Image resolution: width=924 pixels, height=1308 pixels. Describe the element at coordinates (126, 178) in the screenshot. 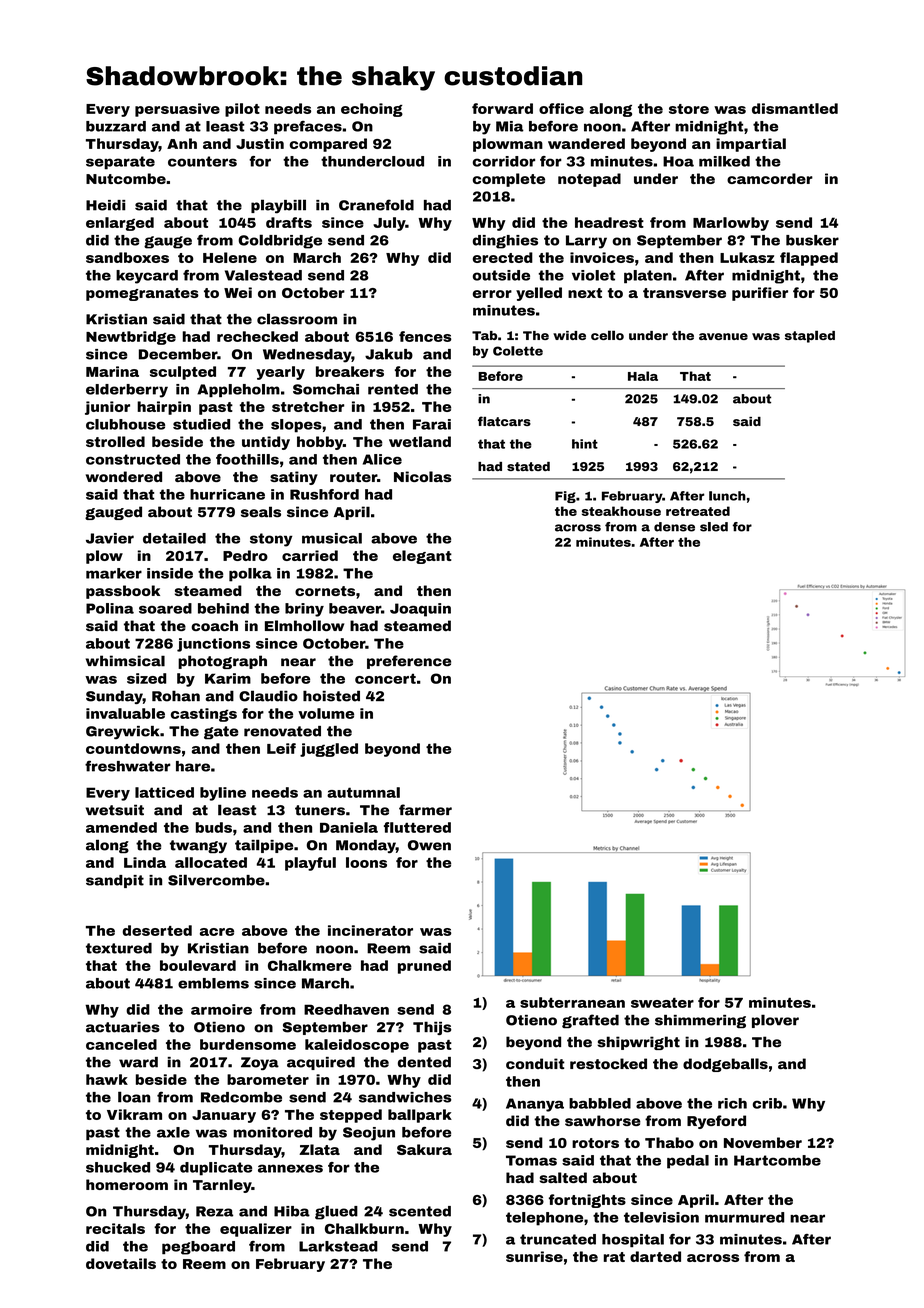

I see `Nutcombe` at that location.
